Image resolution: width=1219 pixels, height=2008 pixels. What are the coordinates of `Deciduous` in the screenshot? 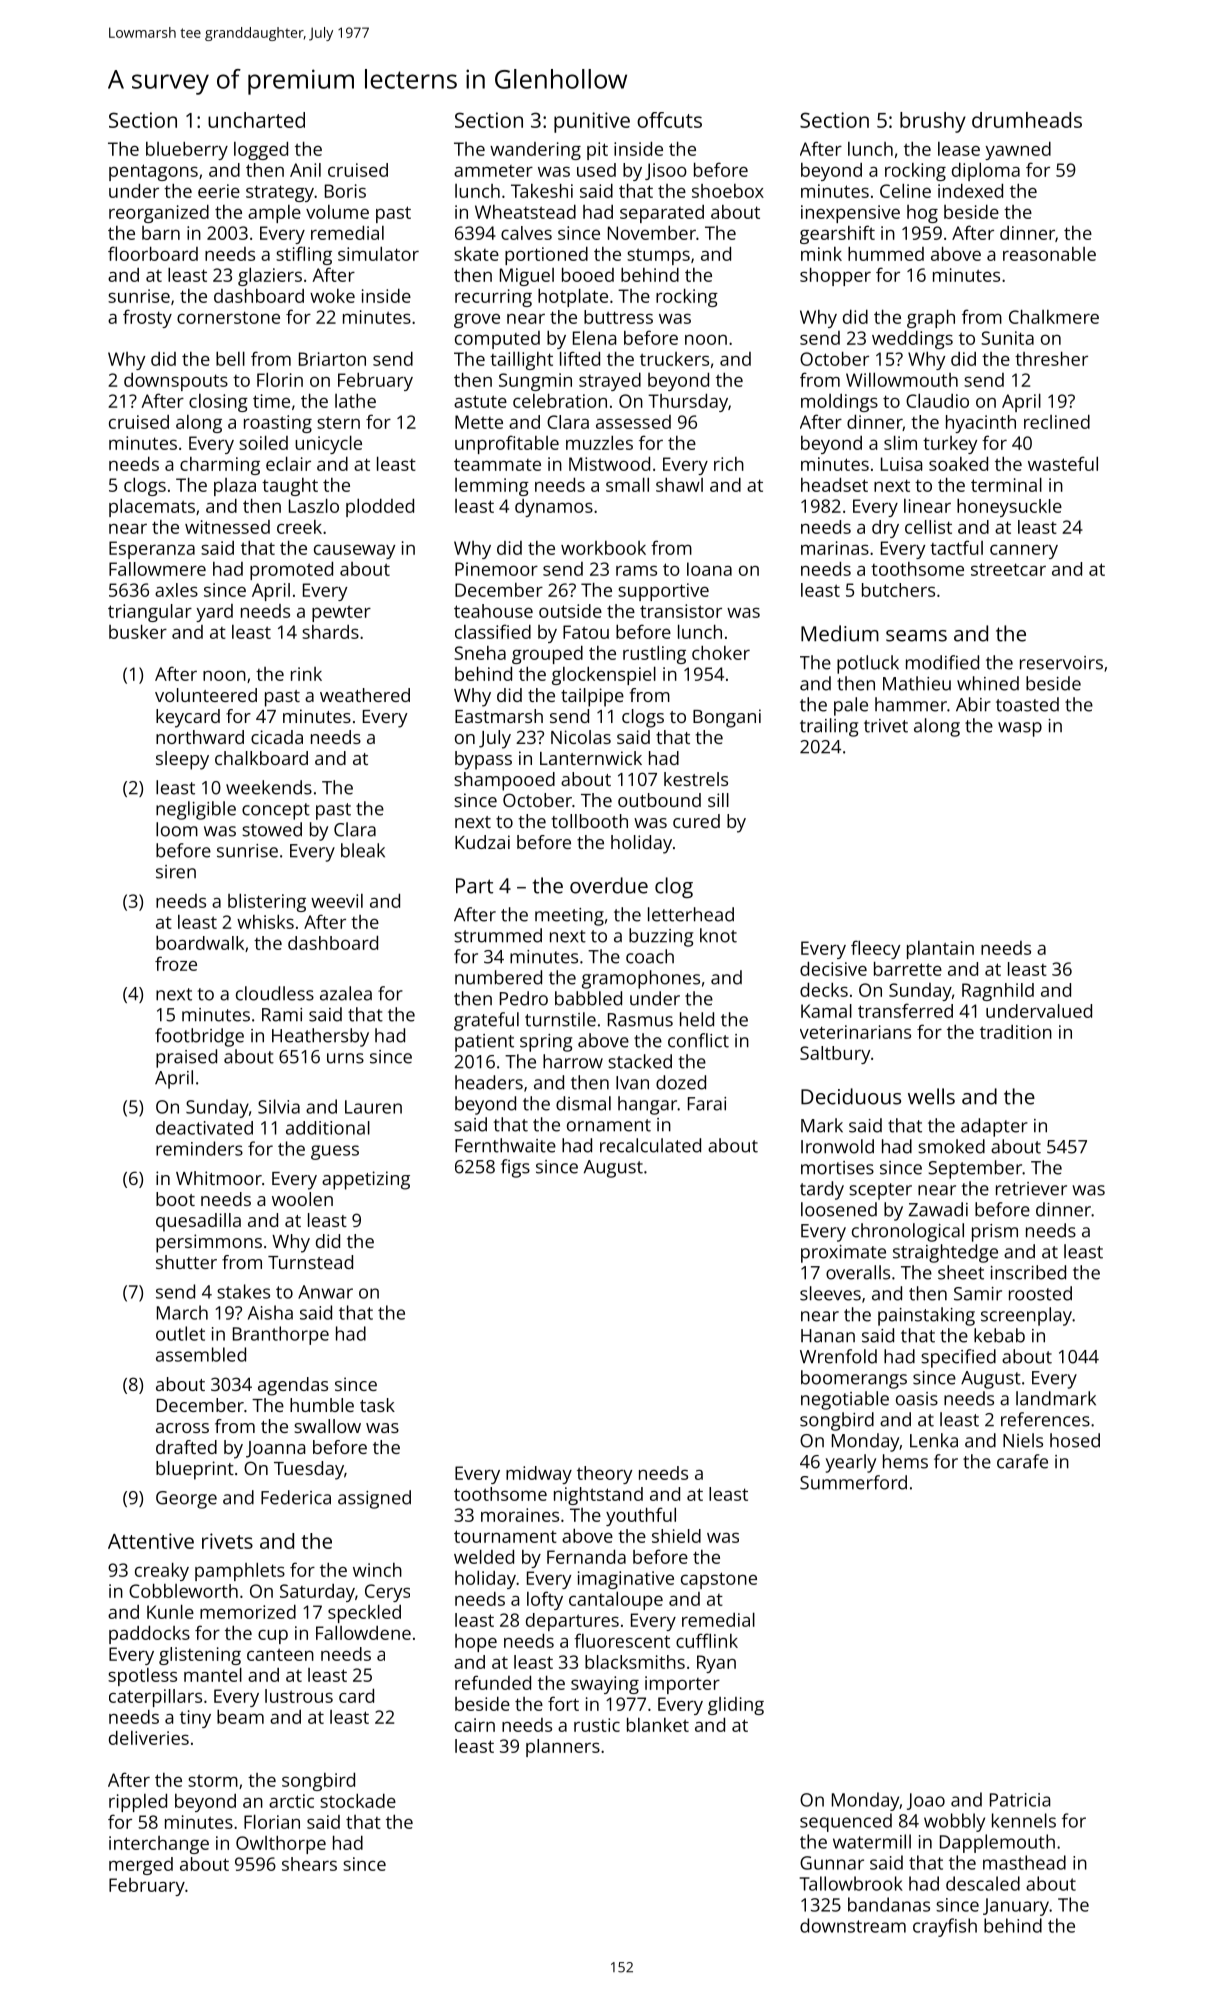 It's located at (851, 1096).
